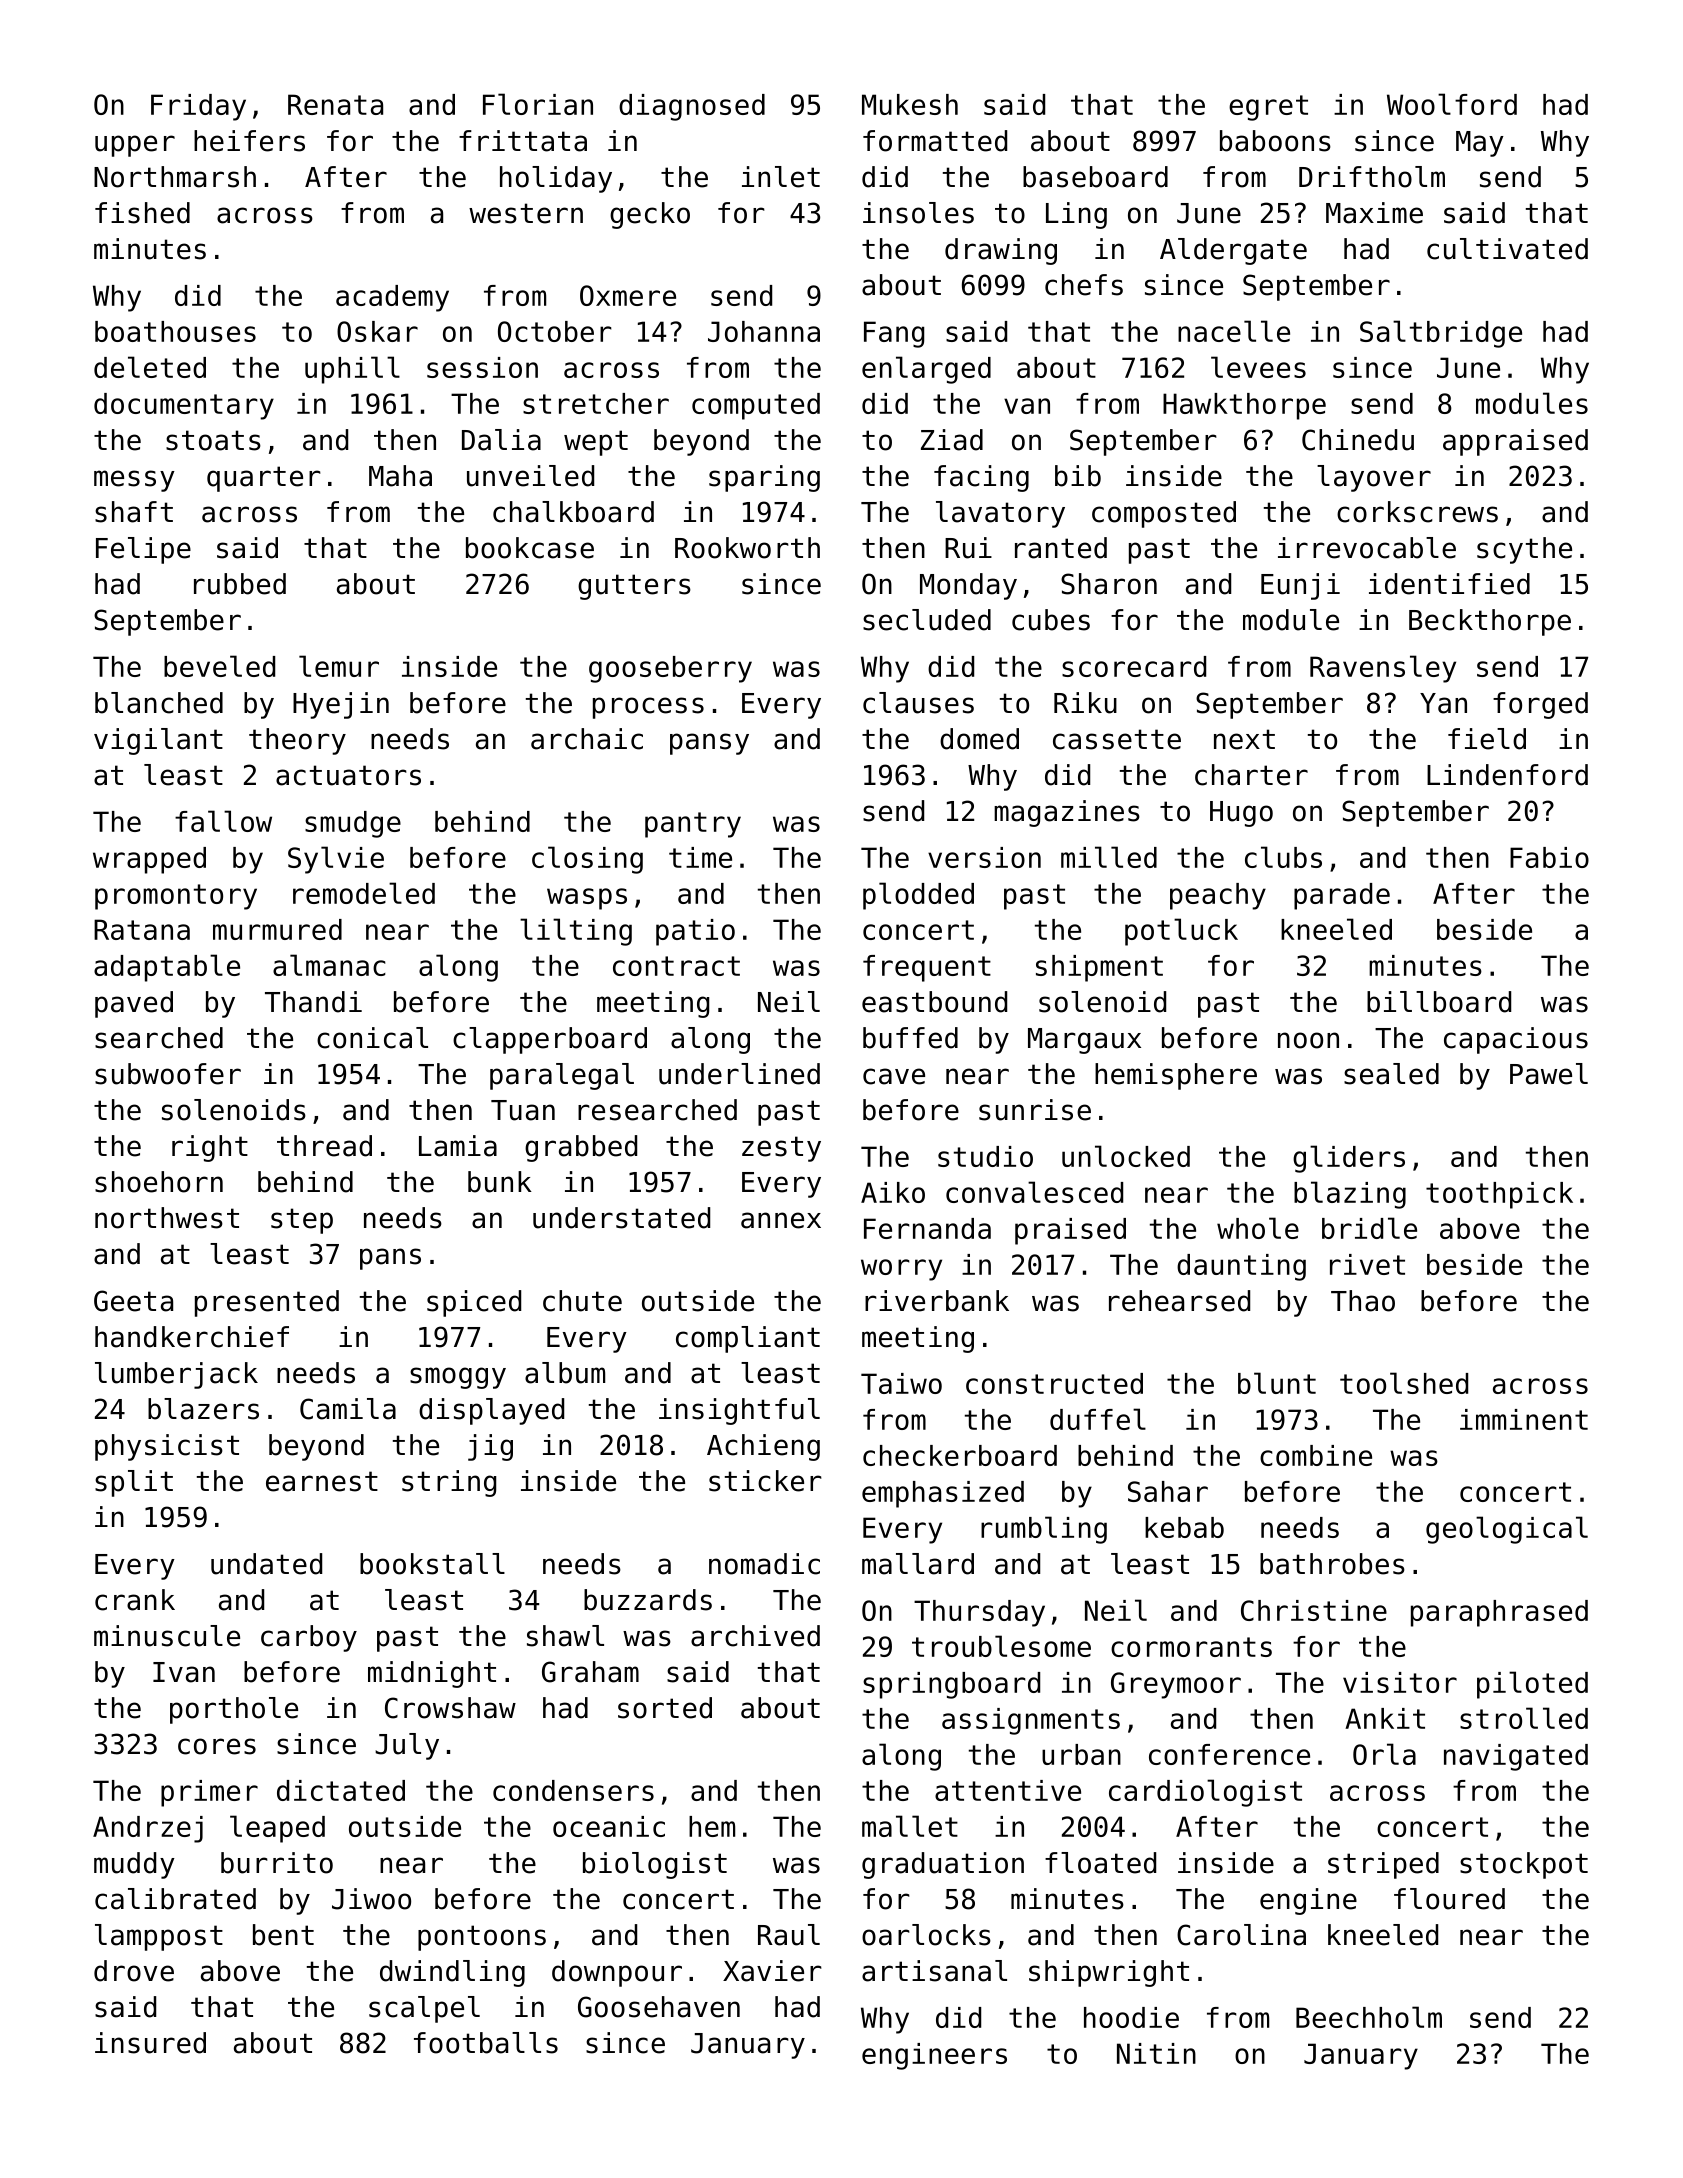 This screenshot has height=2178, width=1683. What do you see at coordinates (198, 107) in the screenshot?
I see `Friday` at bounding box center [198, 107].
